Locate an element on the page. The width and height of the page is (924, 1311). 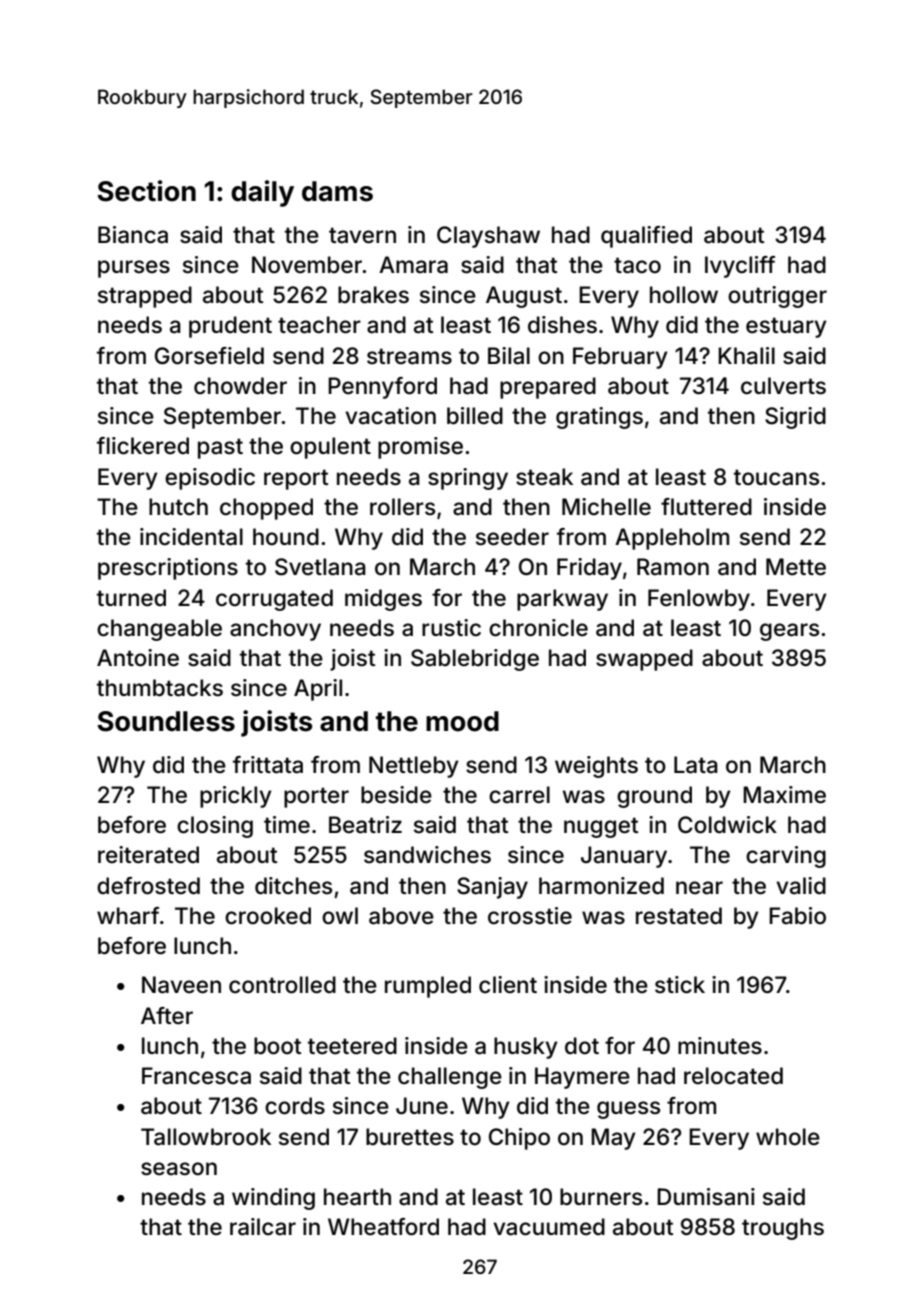
prescriptions is located at coordinates (168, 569).
